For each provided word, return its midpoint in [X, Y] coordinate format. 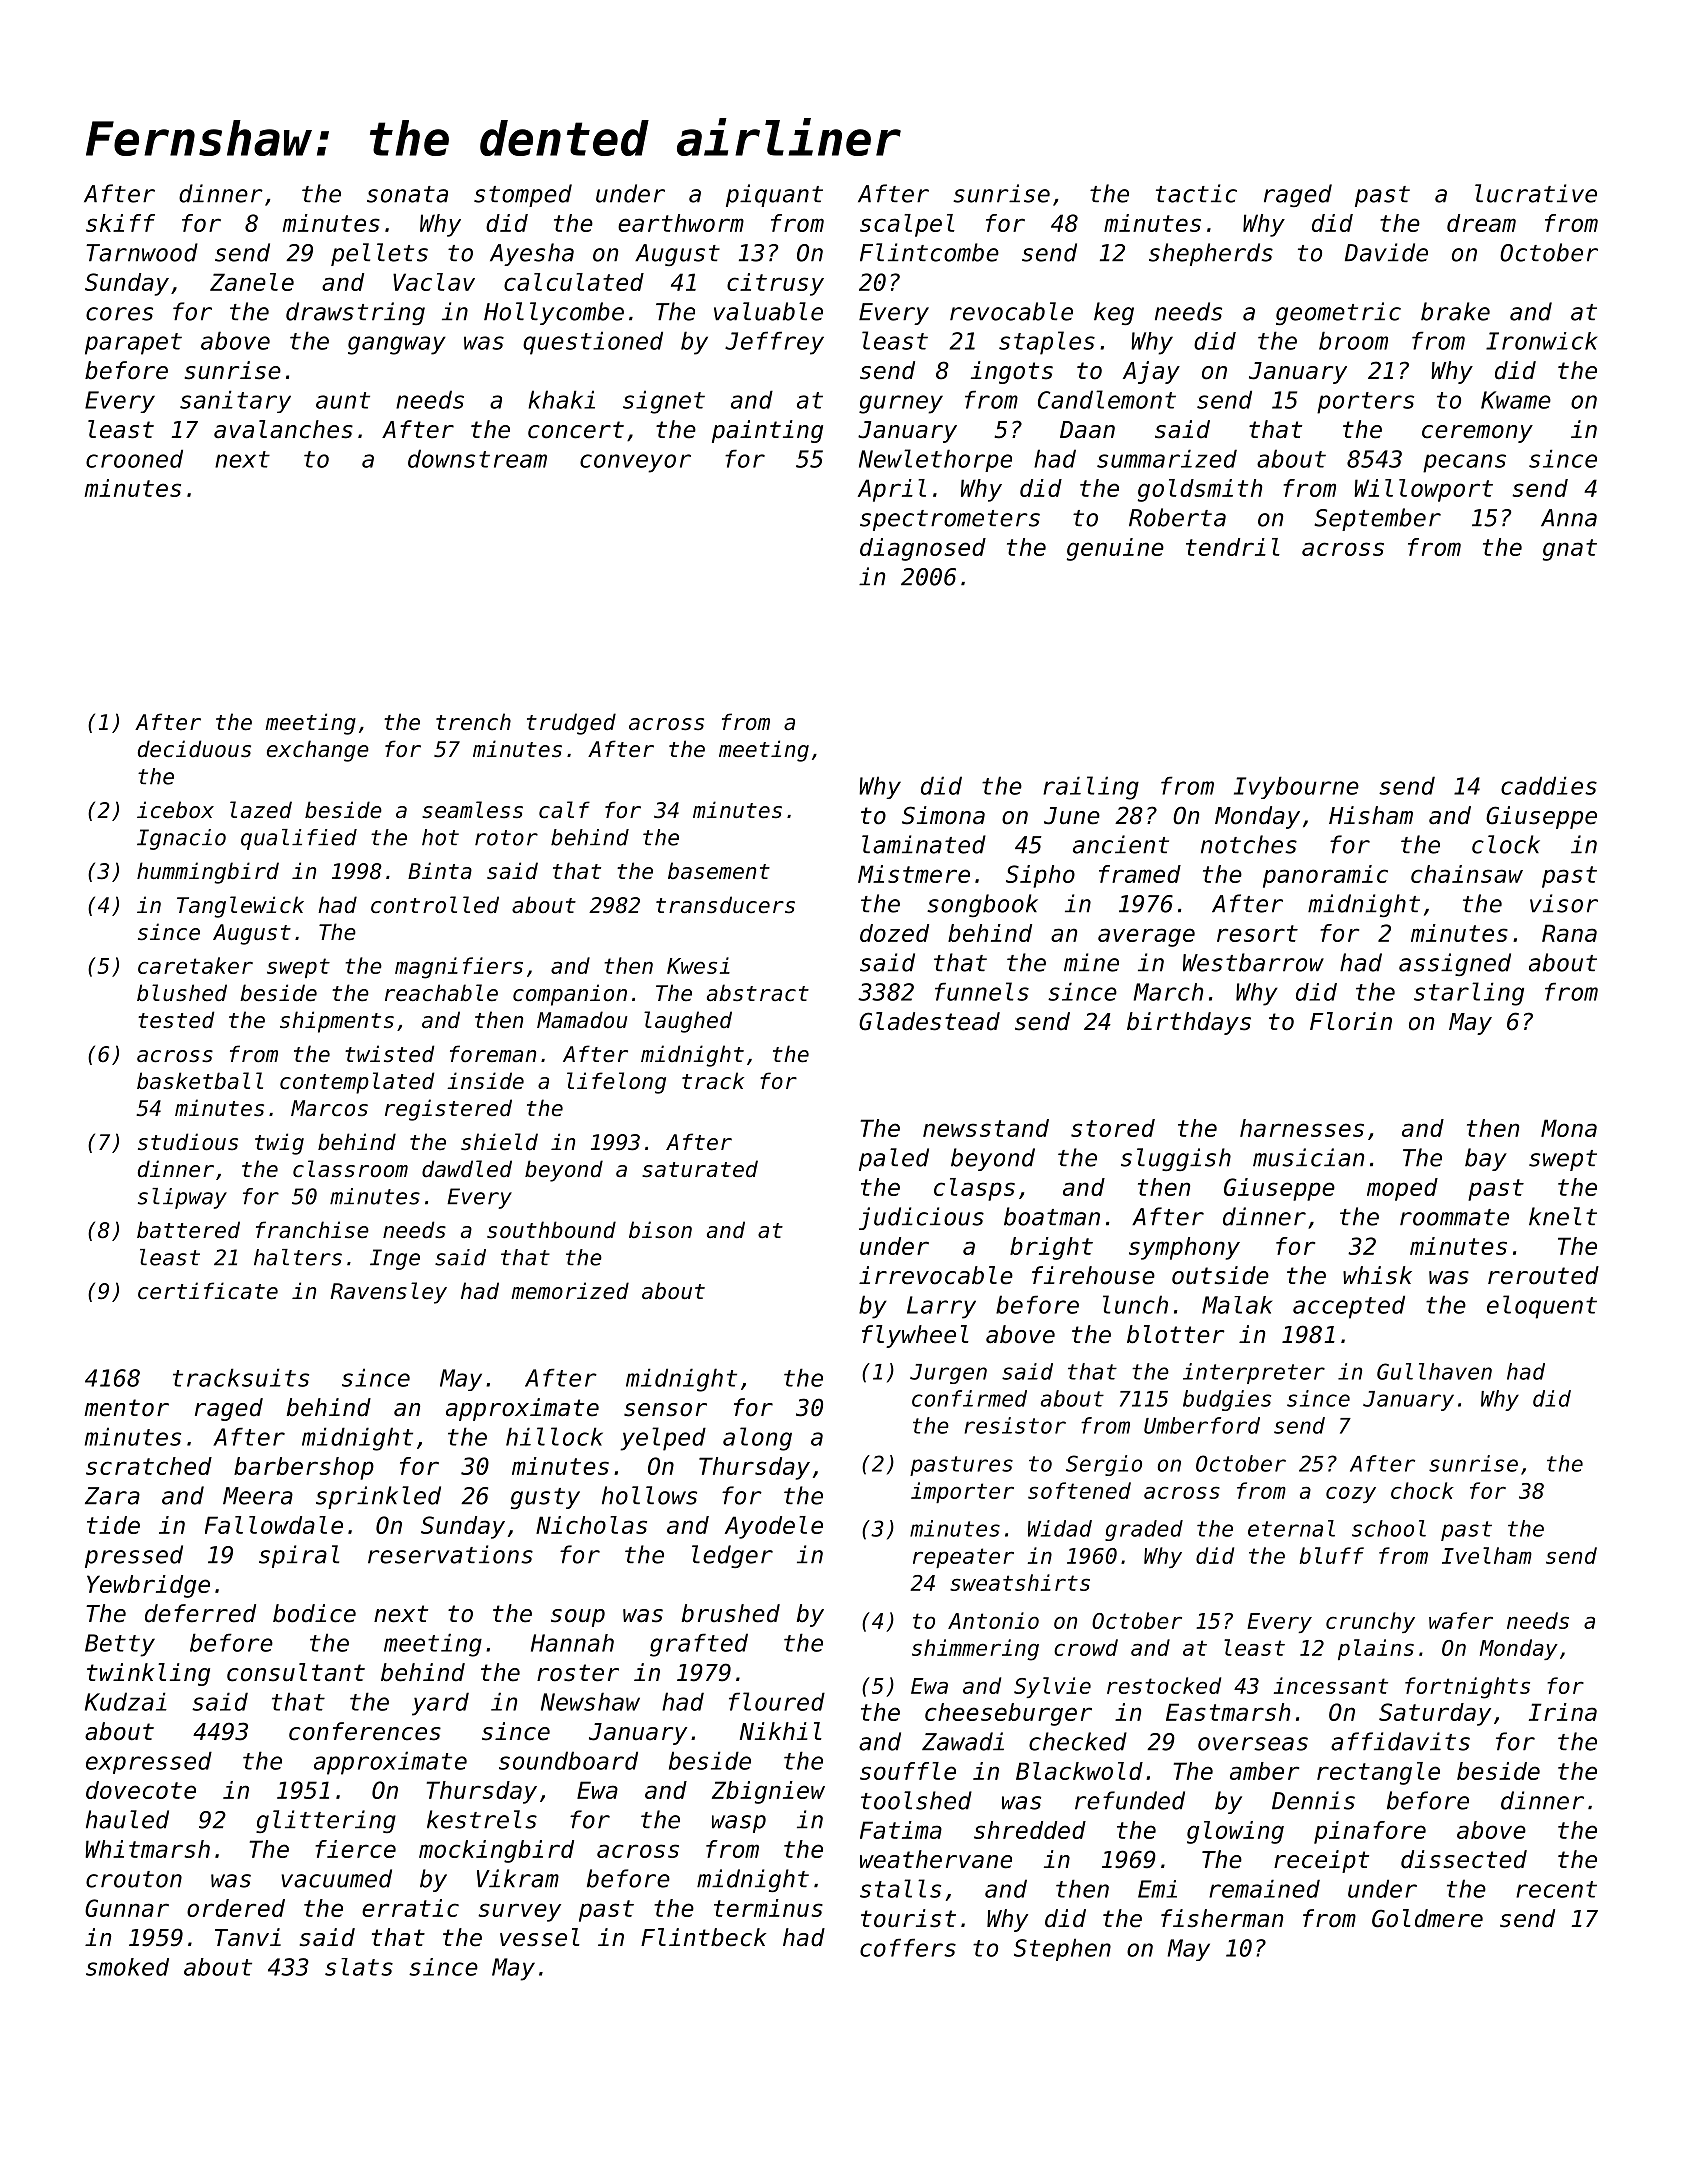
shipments [337, 1022]
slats [359, 1967]
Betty [120, 1645]
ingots [1012, 372]
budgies [1227, 1400]
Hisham [1371, 815]
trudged [571, 724]
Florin [1351, 1021]
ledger [732, 1556]
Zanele [252, 282]
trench [473, 722]
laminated [924, 844]
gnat [1570, 550]
